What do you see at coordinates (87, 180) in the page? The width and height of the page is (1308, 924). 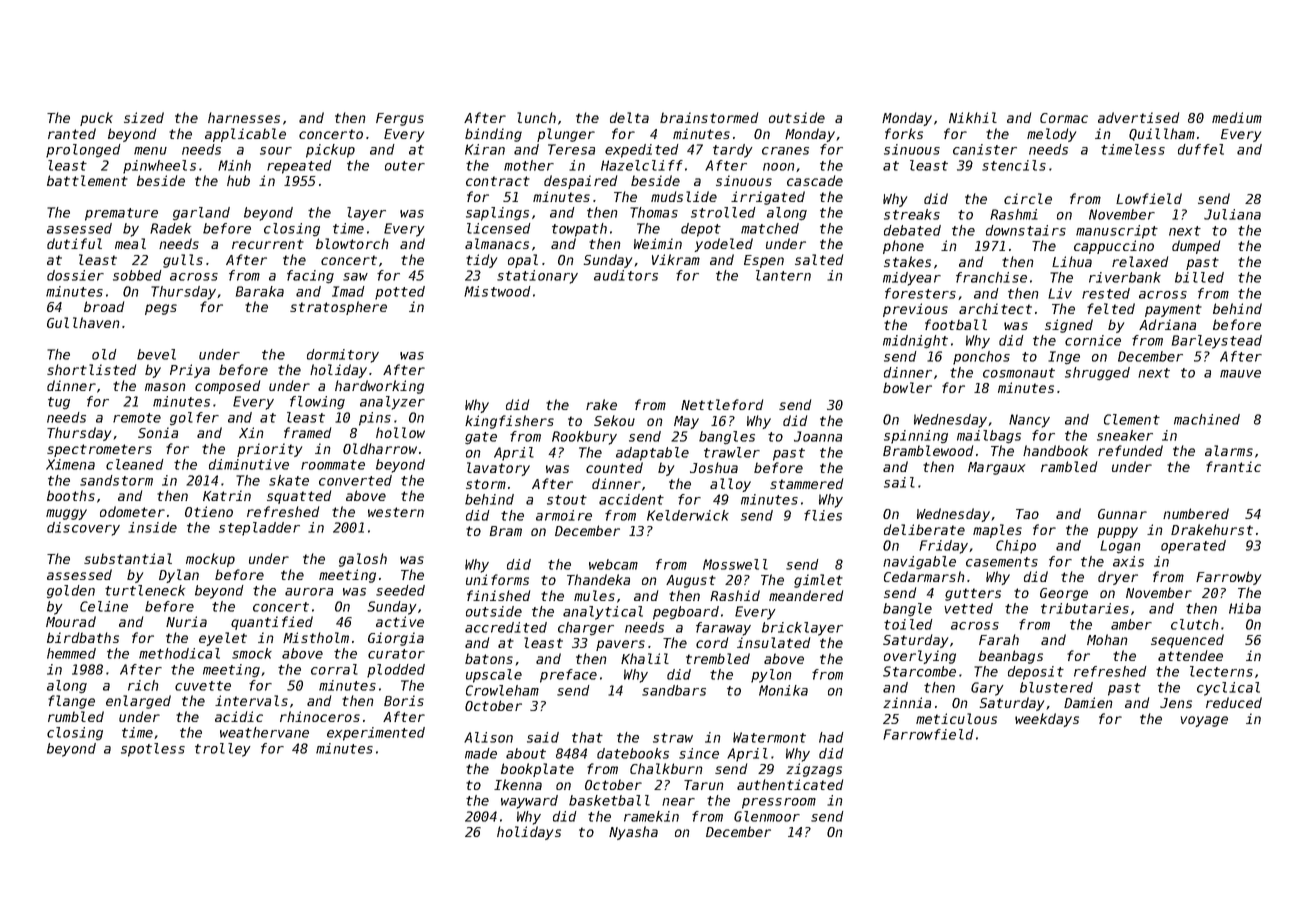 I see `battlement` at bounding box center [87, 180].
